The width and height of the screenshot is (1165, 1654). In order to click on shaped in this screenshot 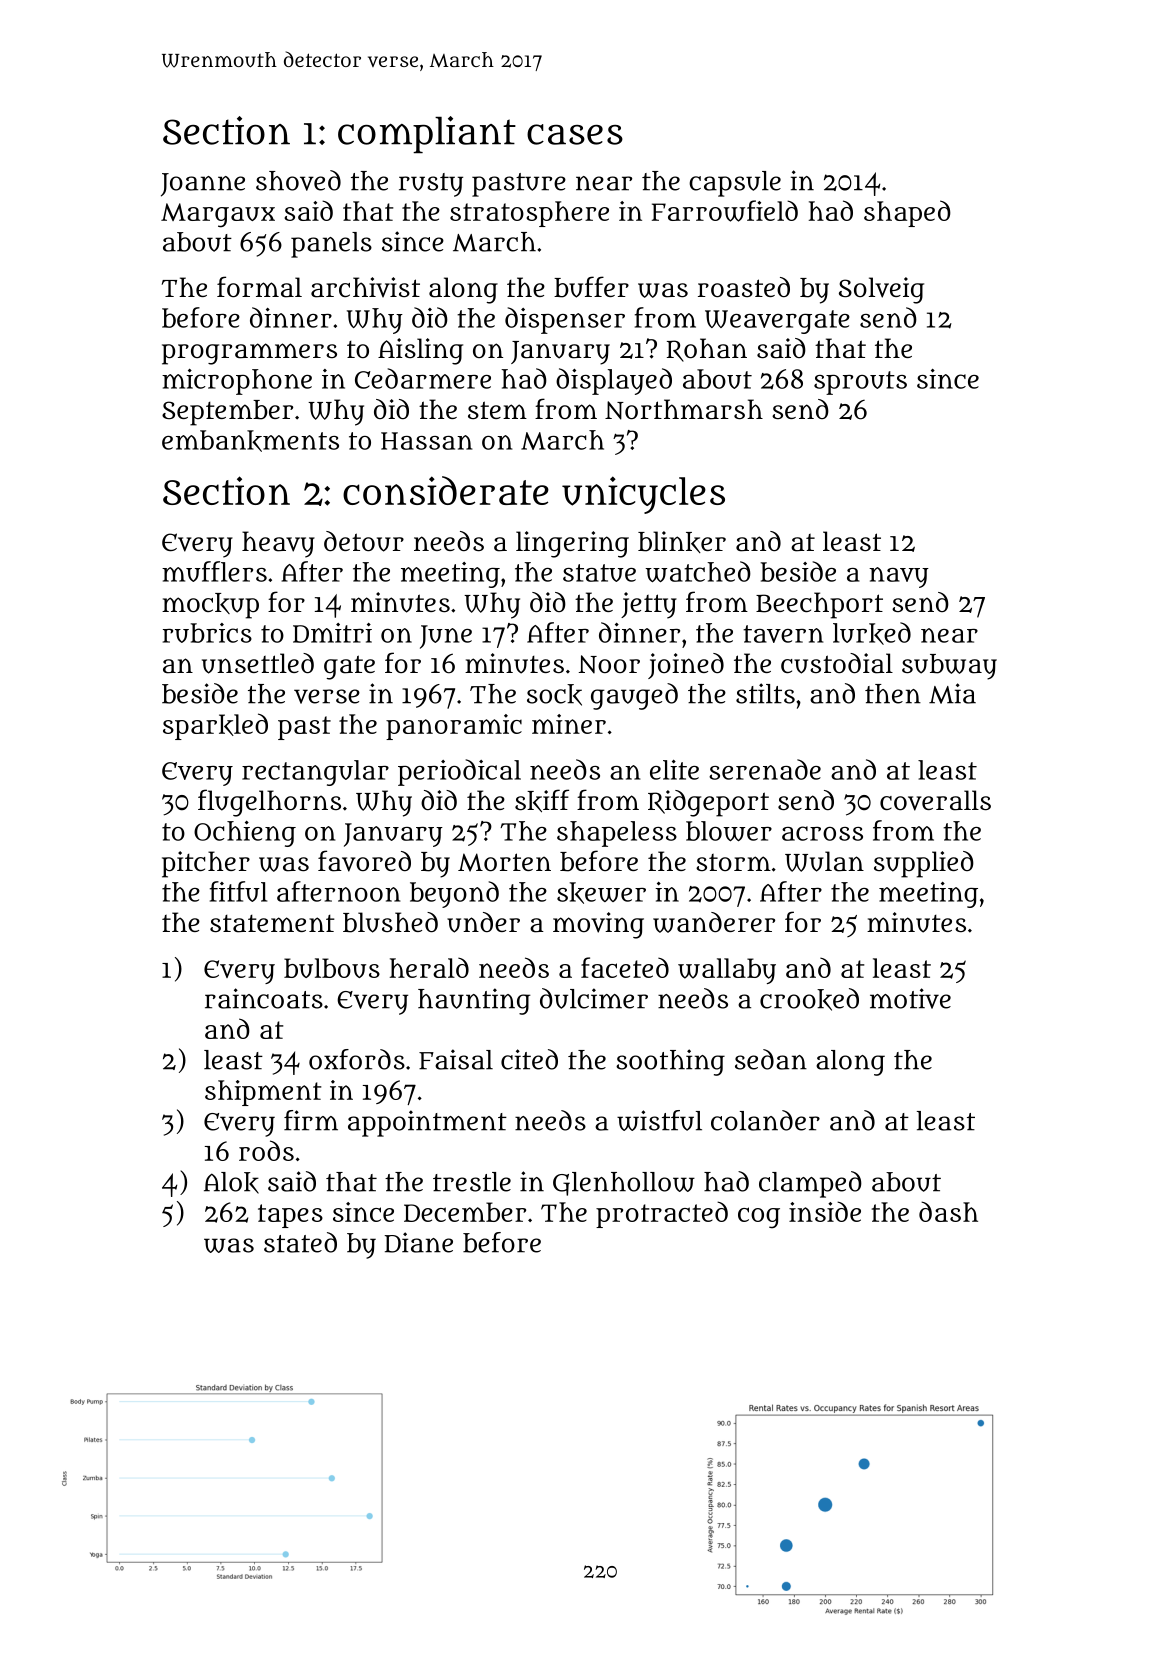, I will do `click(907, 213)`.
